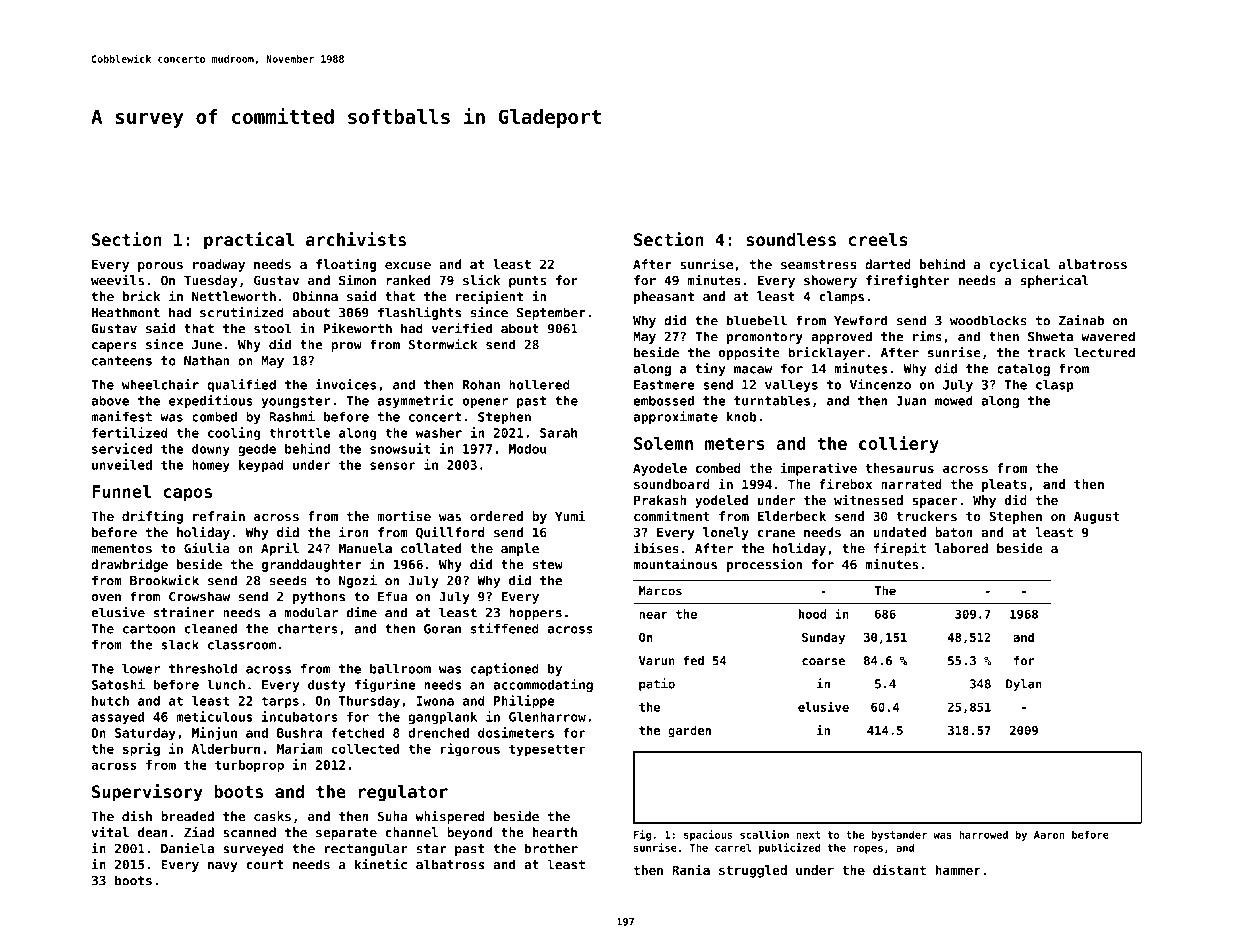 This document has height=952, width=1233. I want to click on court, so click(265, 865).
